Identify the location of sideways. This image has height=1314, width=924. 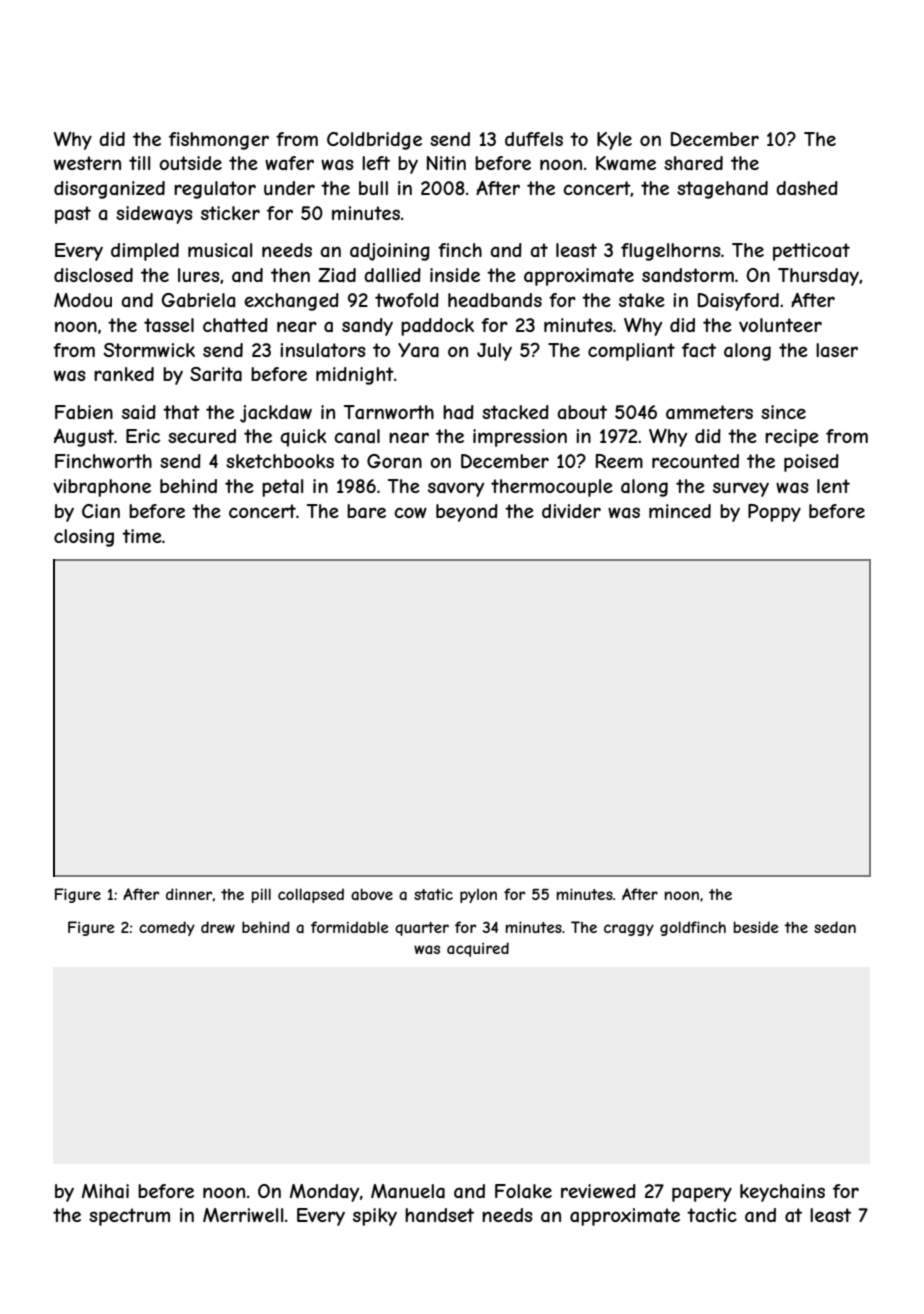
(154, 215).
